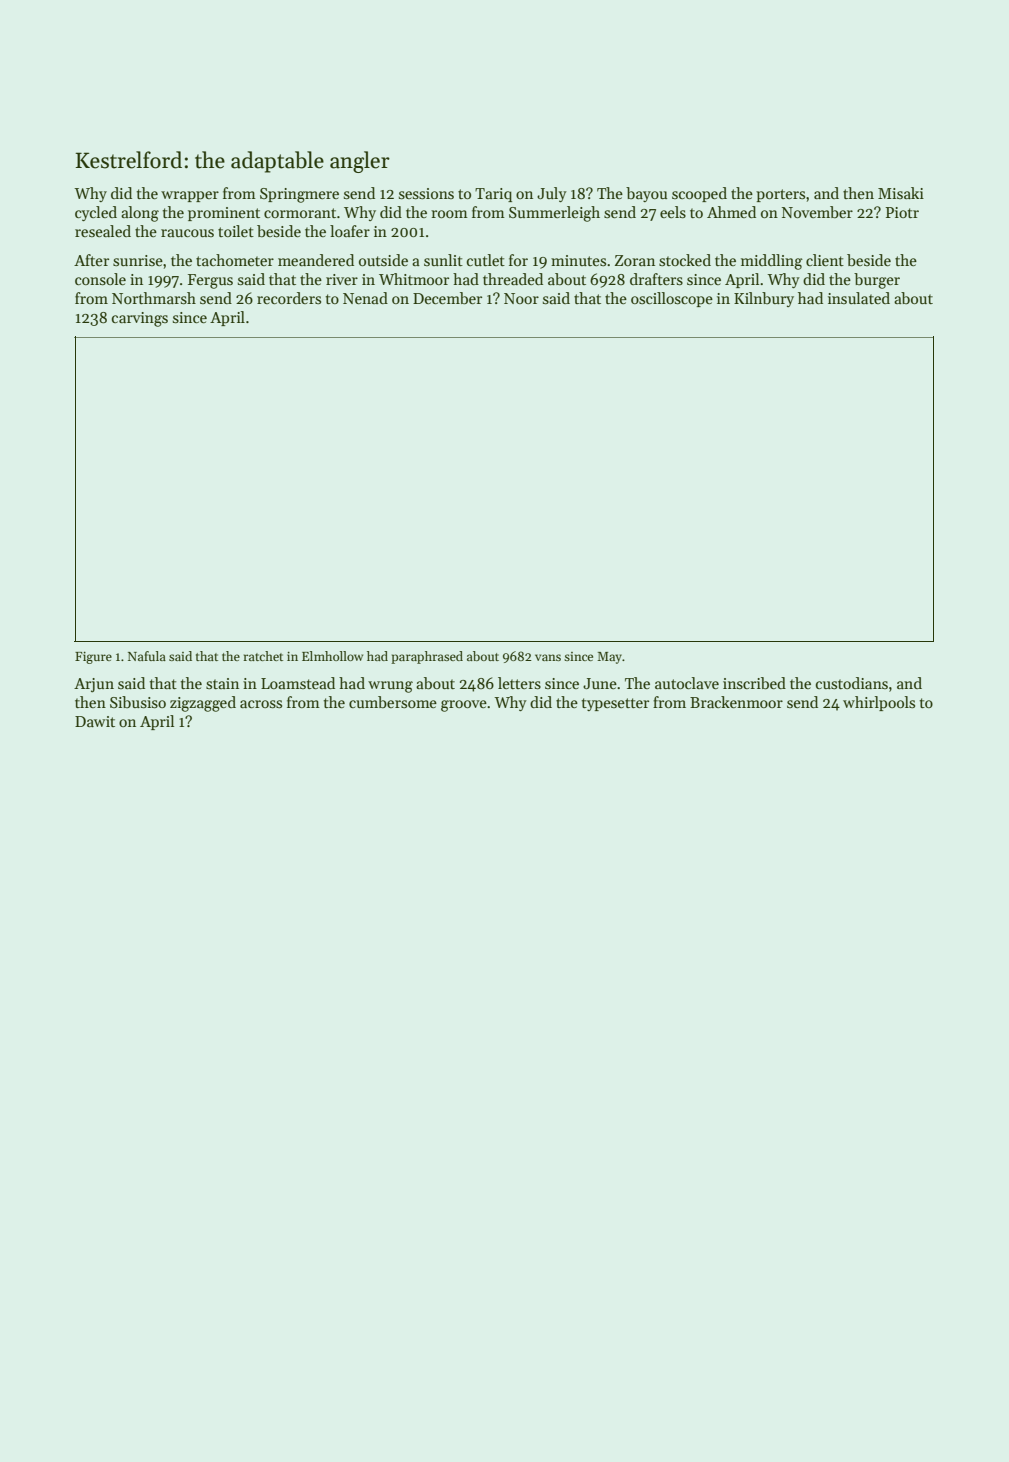 The width and height of the page is (1009, 1462). What do you see at coordinates (140, 319) in the page?
I see `carvings` at bounding box center [140, 319].
